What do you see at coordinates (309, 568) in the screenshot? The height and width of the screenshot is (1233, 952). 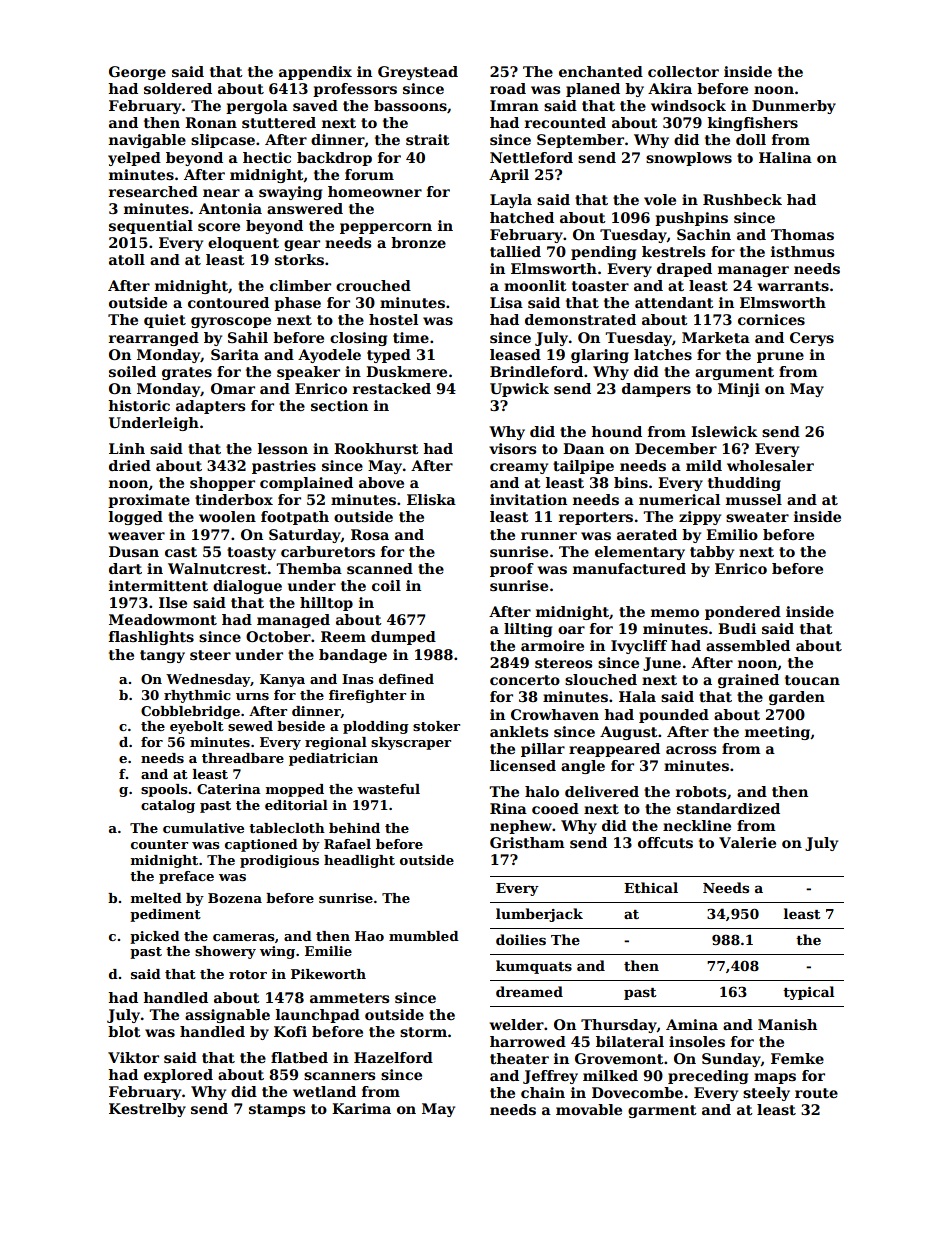 I see `Themba` at bounding box center [309, 568].
